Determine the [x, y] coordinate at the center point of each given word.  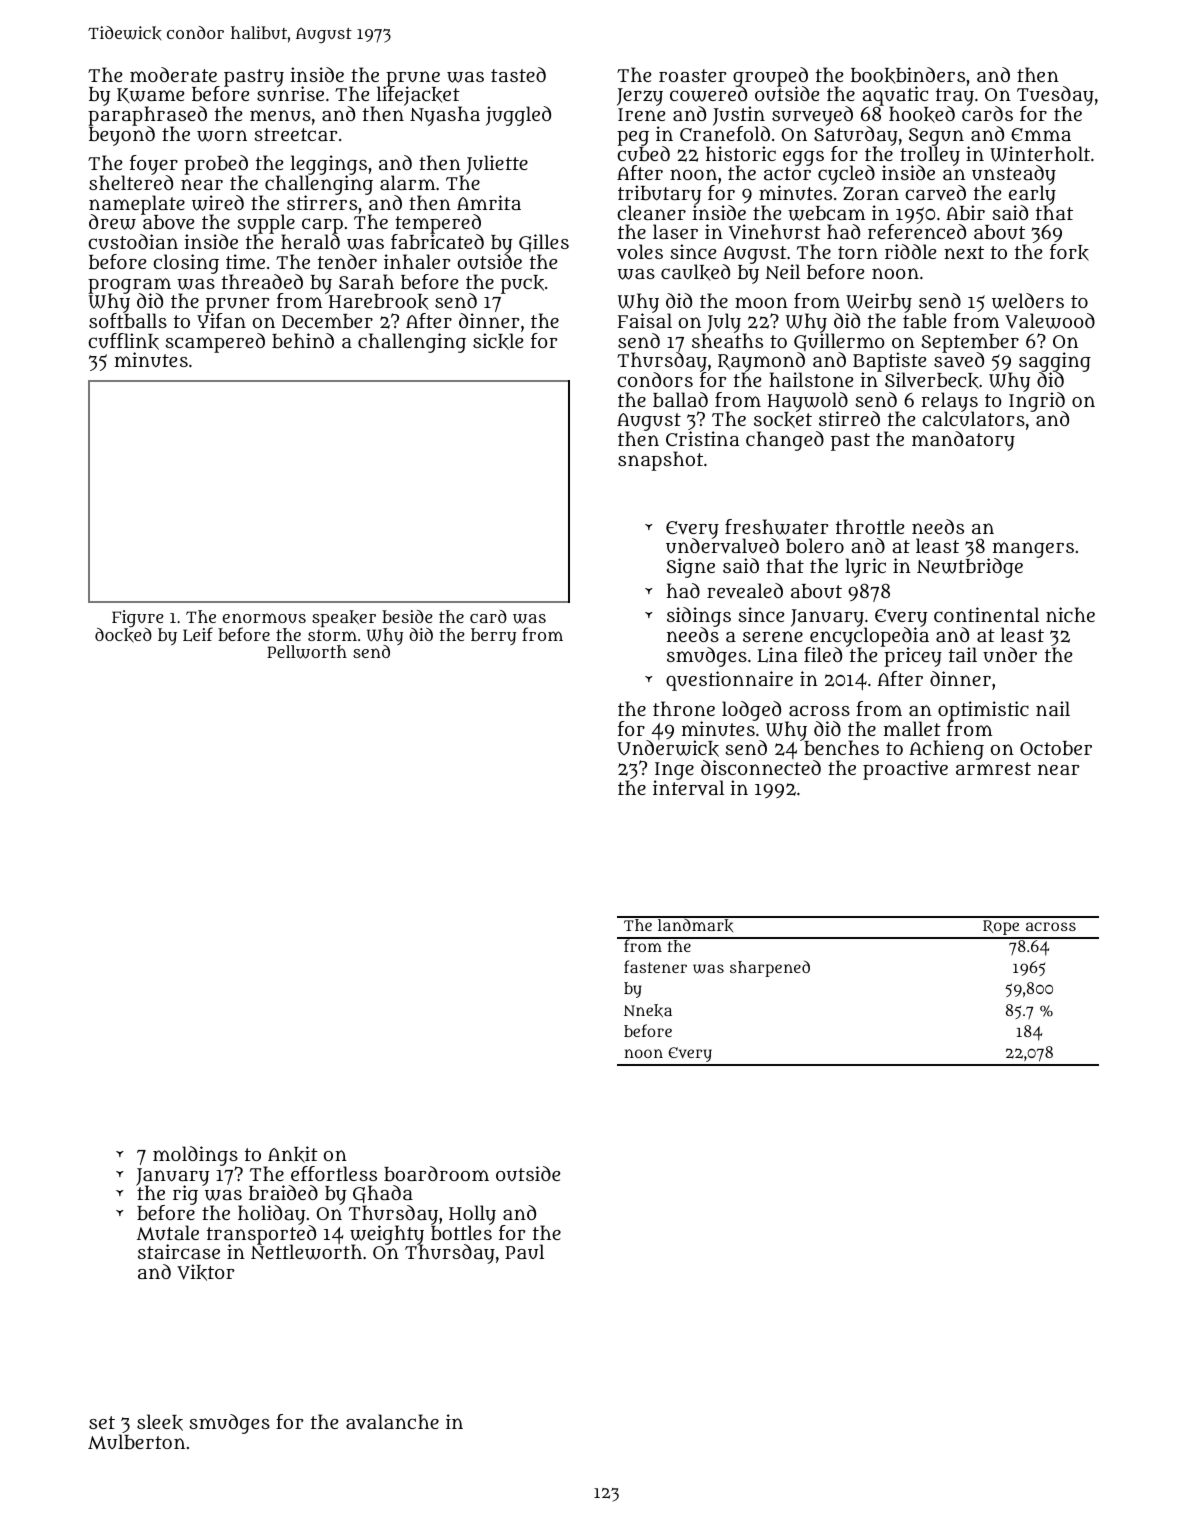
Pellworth [307, 652]
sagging [1055, 362]
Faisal [645, 321]
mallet [912, 728]
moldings [195, 1156]
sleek [160, 1422]
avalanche [392, 1421]
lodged [751, 711]
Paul [524, 1251]
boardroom [436, 1173]
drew [112, 222]
